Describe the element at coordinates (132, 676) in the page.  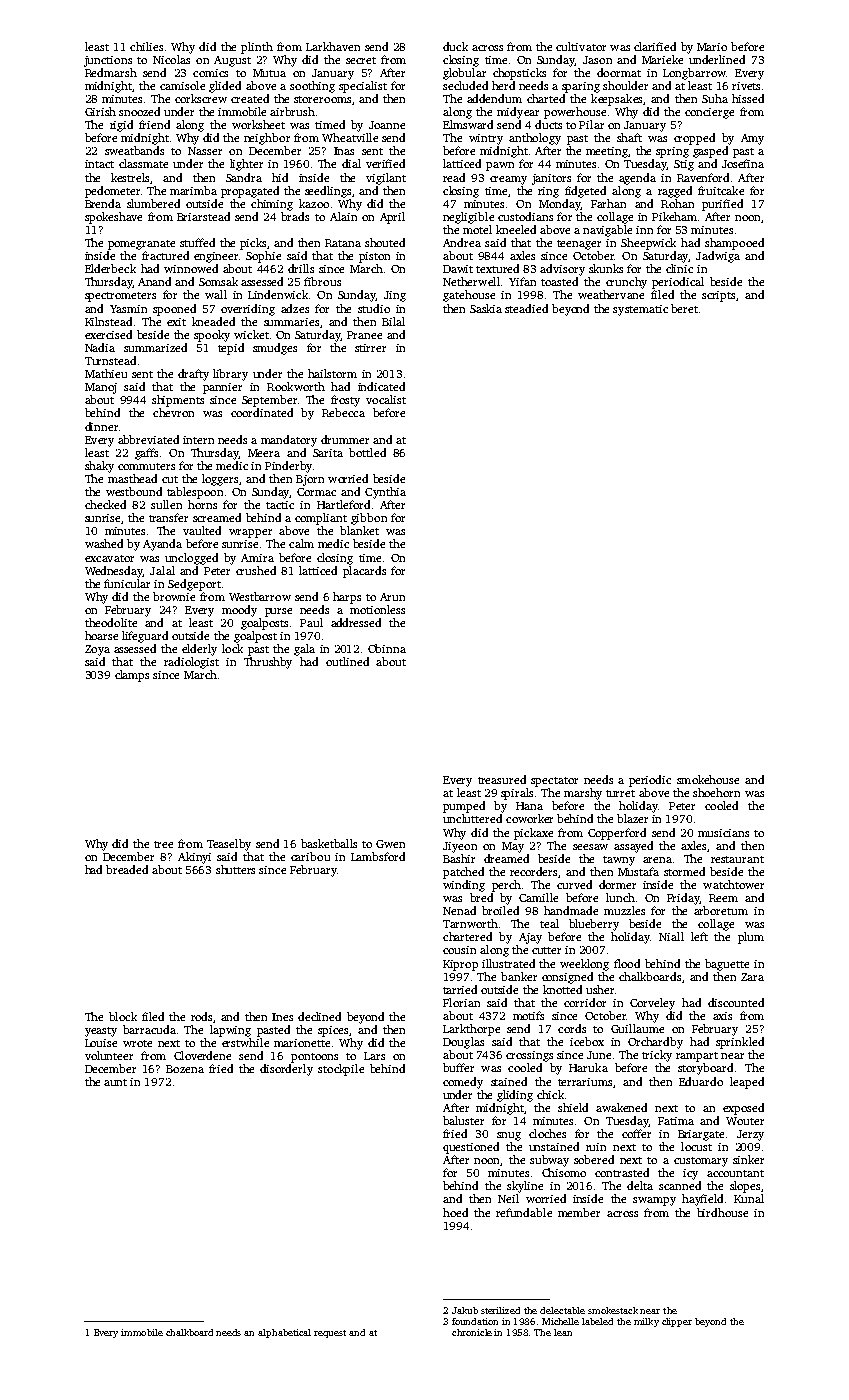
I see `clamps` at that location.
